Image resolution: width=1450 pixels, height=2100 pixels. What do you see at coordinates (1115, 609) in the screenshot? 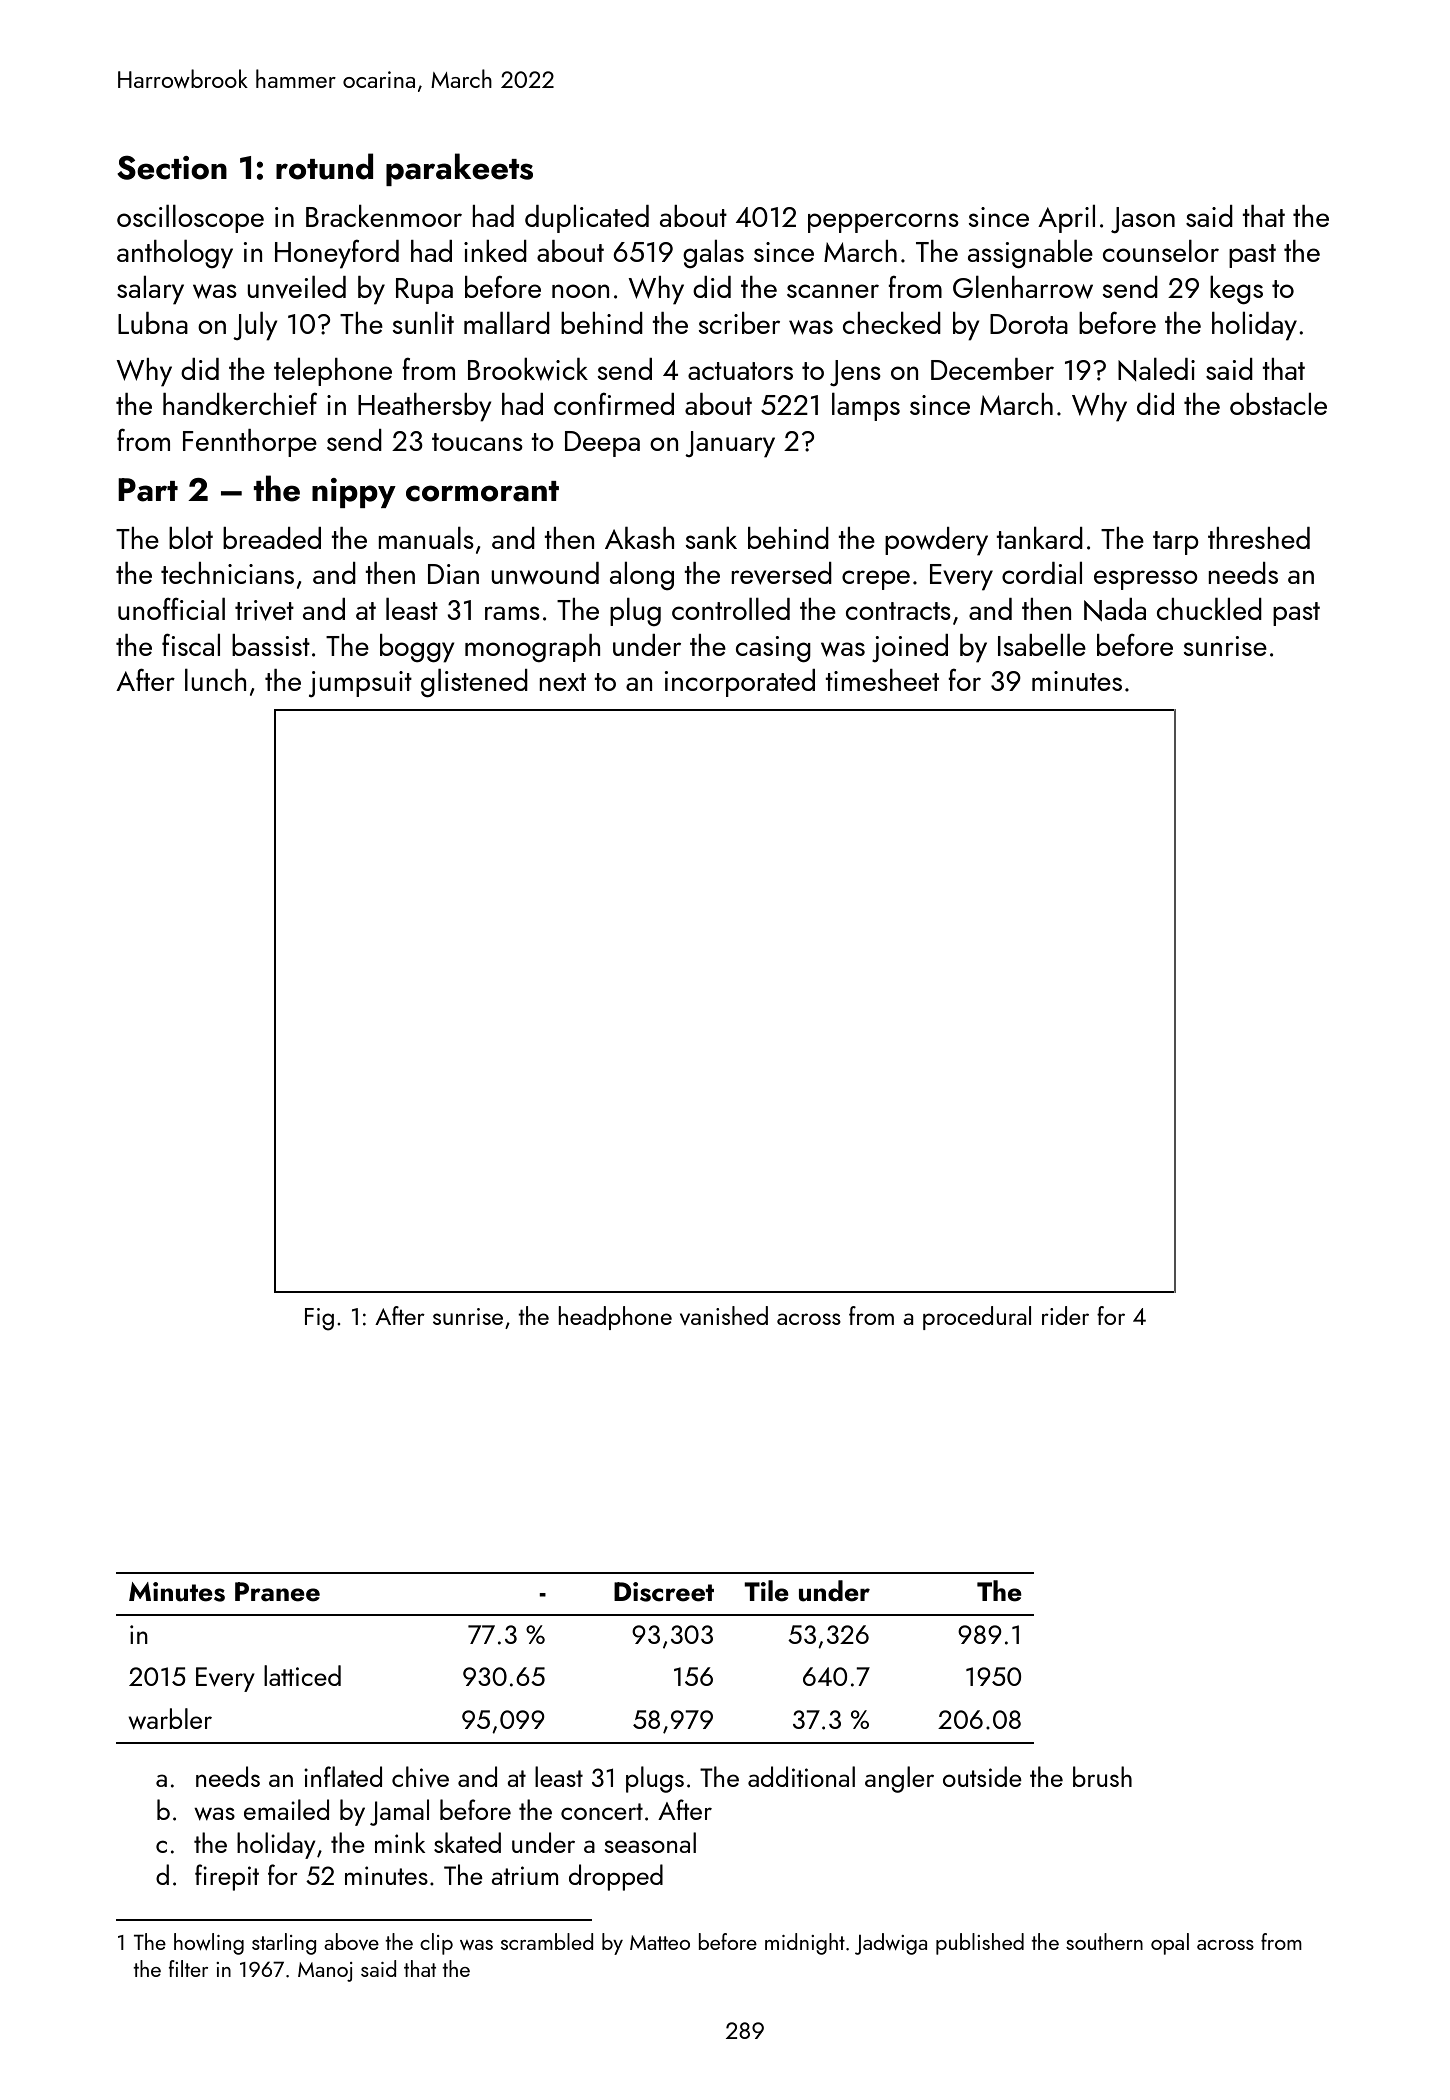
I see `Nada` at bounding box center [1115, 609].
